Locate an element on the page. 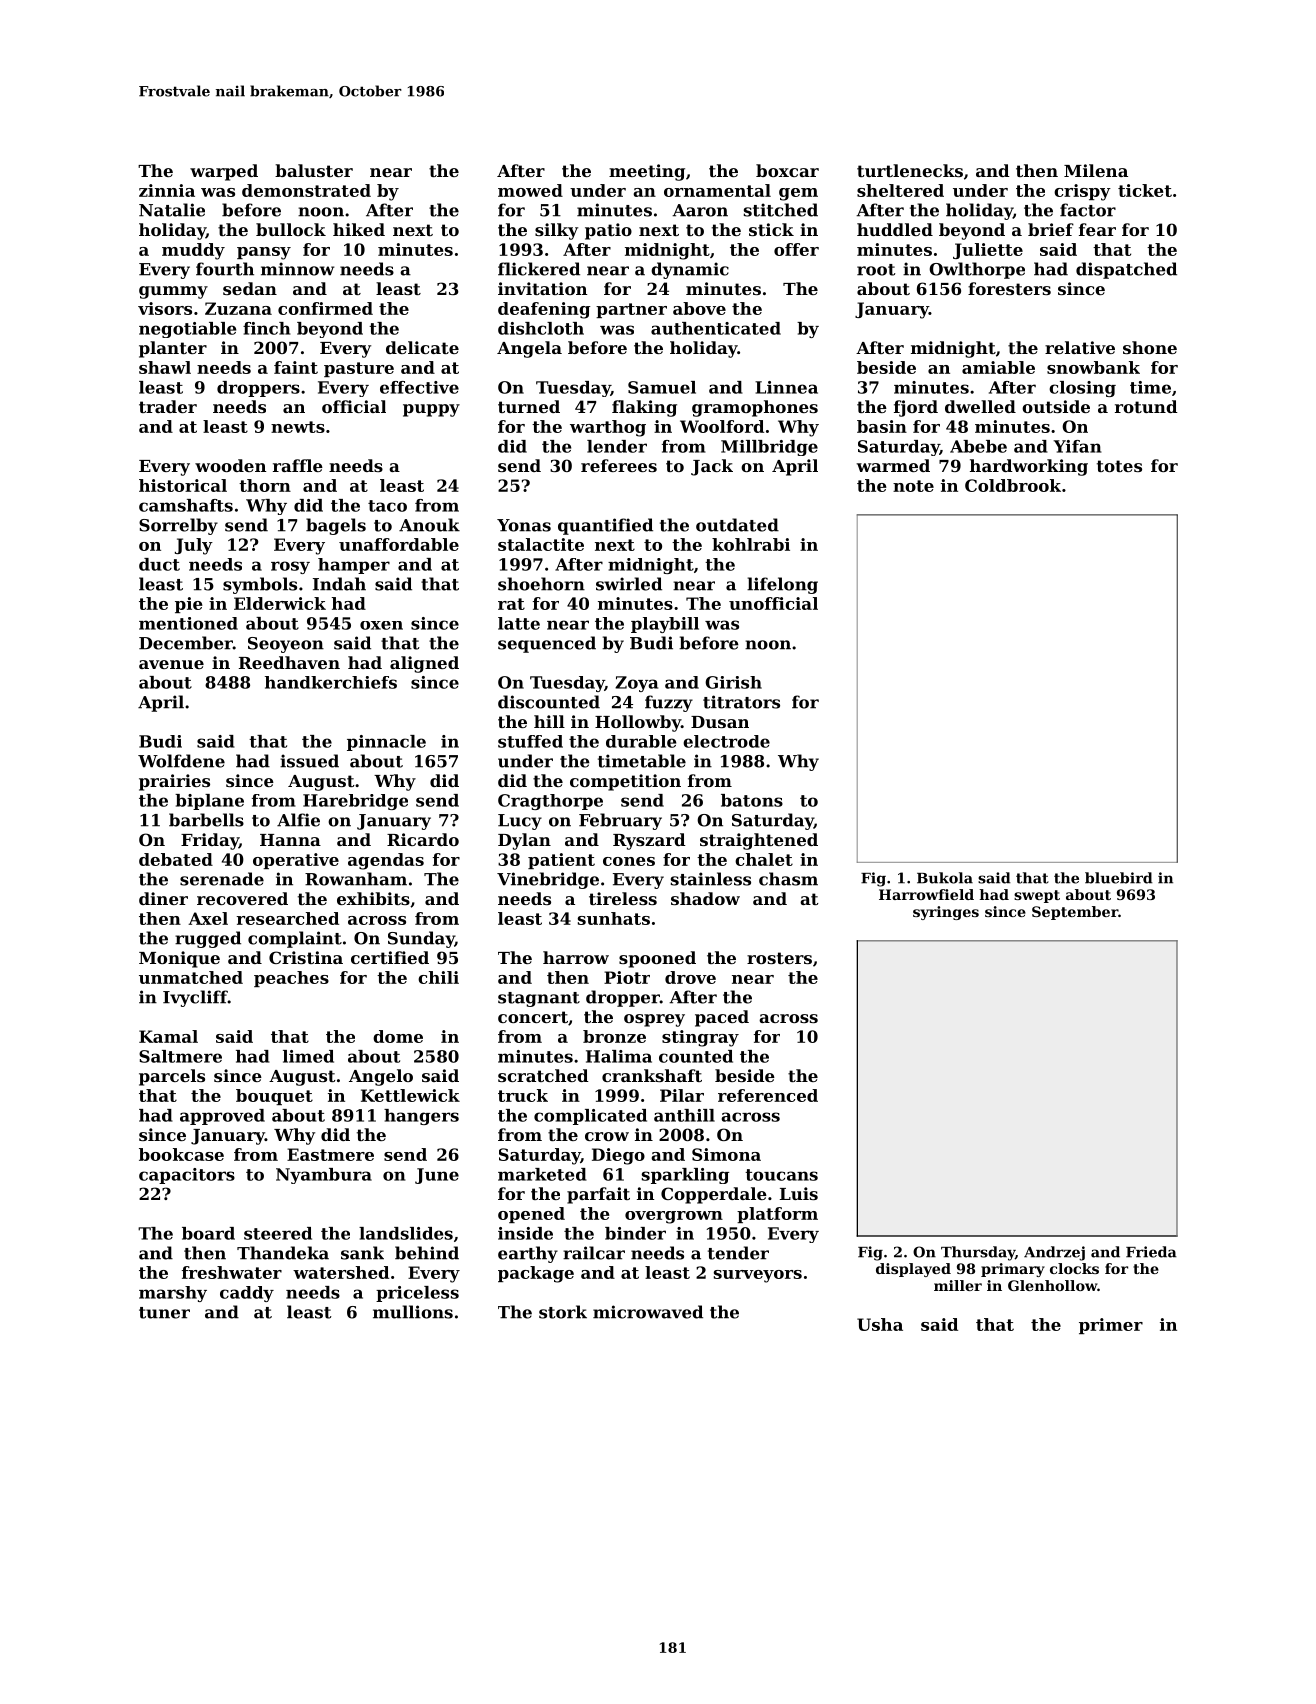 This document has height=1704, width=1316. kohlrabi is located at coordinates (751, 544).
